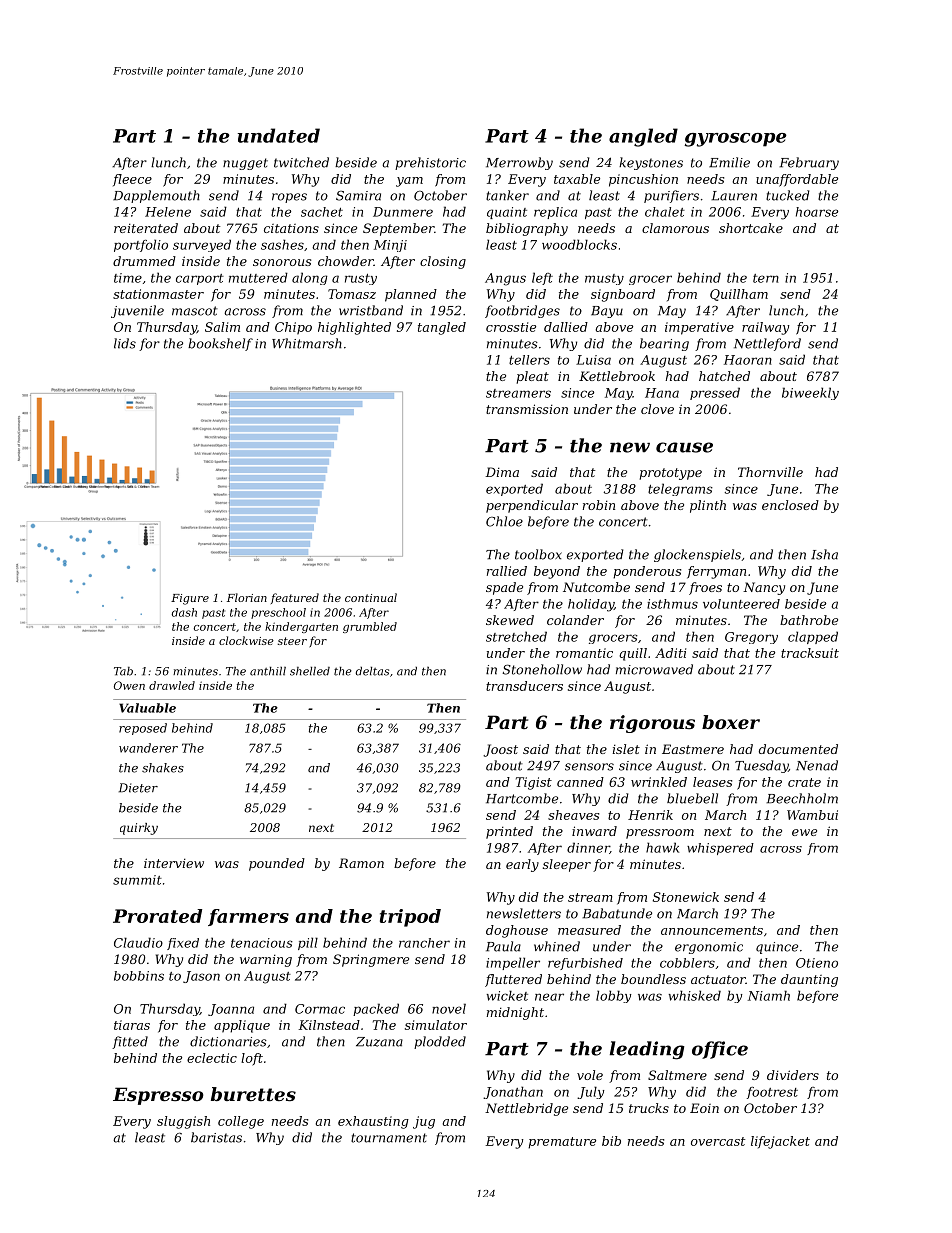  I want to click on citations, so click(291, 228).
